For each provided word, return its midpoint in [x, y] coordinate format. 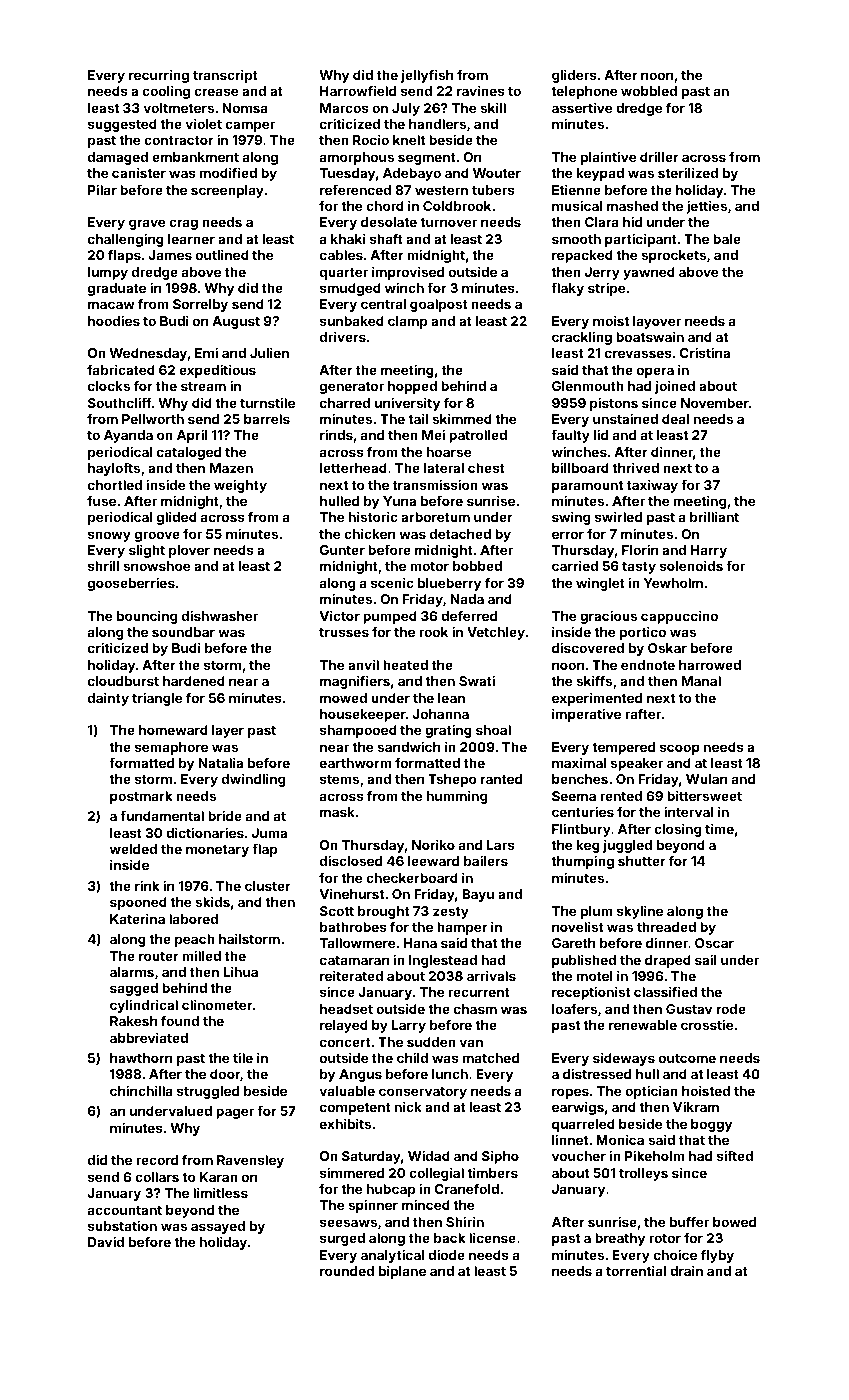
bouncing [147, 617]
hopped [412, 387]
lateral [444, 468]
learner [191, 239]
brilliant [714, 516]
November [715, 403]
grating [448, 731]
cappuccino [679, 617]
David [106, 1241]
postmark [141, 797]
